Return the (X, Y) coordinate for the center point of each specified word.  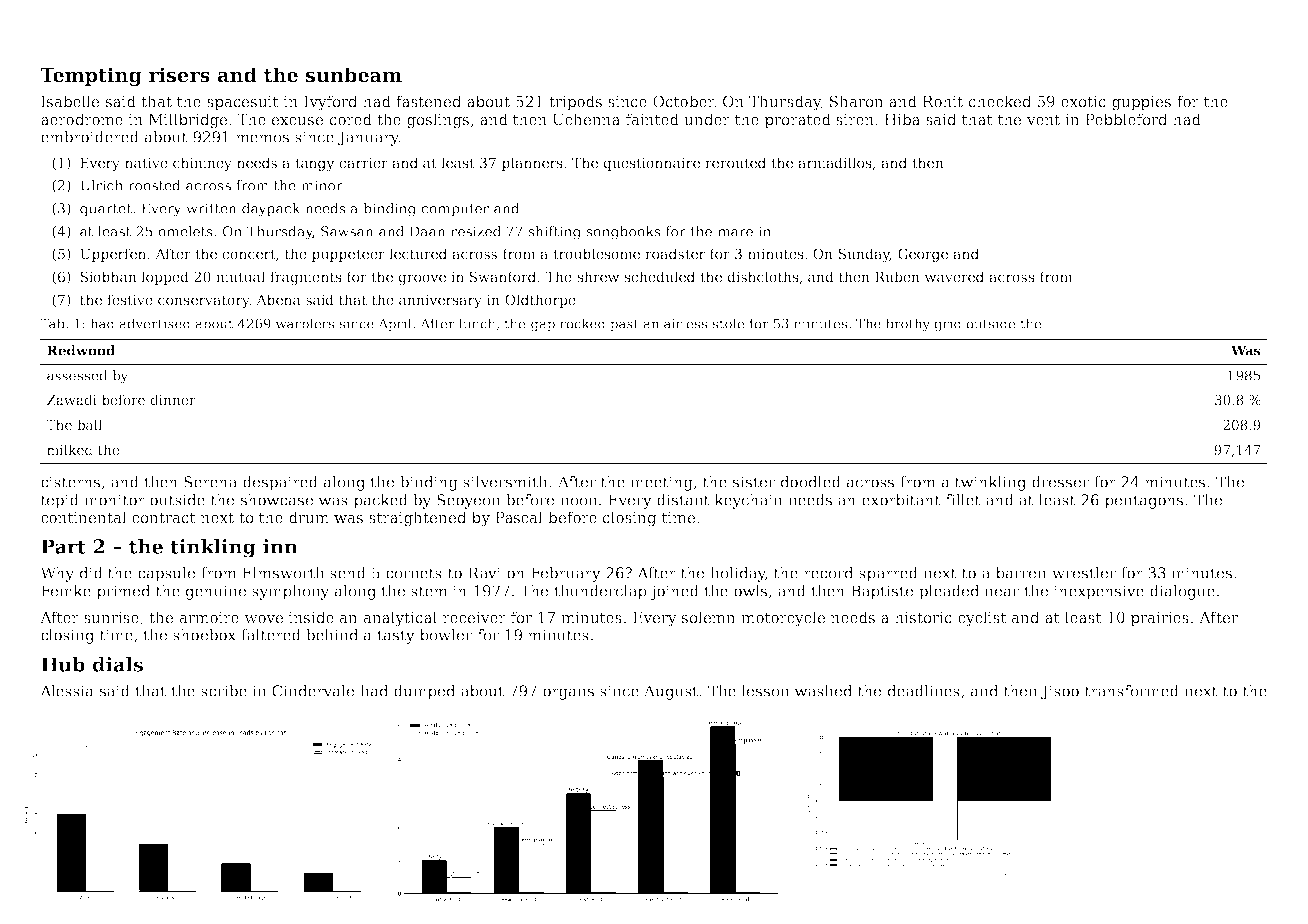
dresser (1060, 482)
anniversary (440, 301)
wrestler (1084, 573)
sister (754, 482)
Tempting (91, 76)
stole (728, 323)
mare (735, 233)
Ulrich (101, 185)
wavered (954, 276)
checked (1000, 101)
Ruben (897, 276)
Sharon (857, 101)
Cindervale (313, 691)
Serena (210, 482)
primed (124, 592)
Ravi (484, 573)
